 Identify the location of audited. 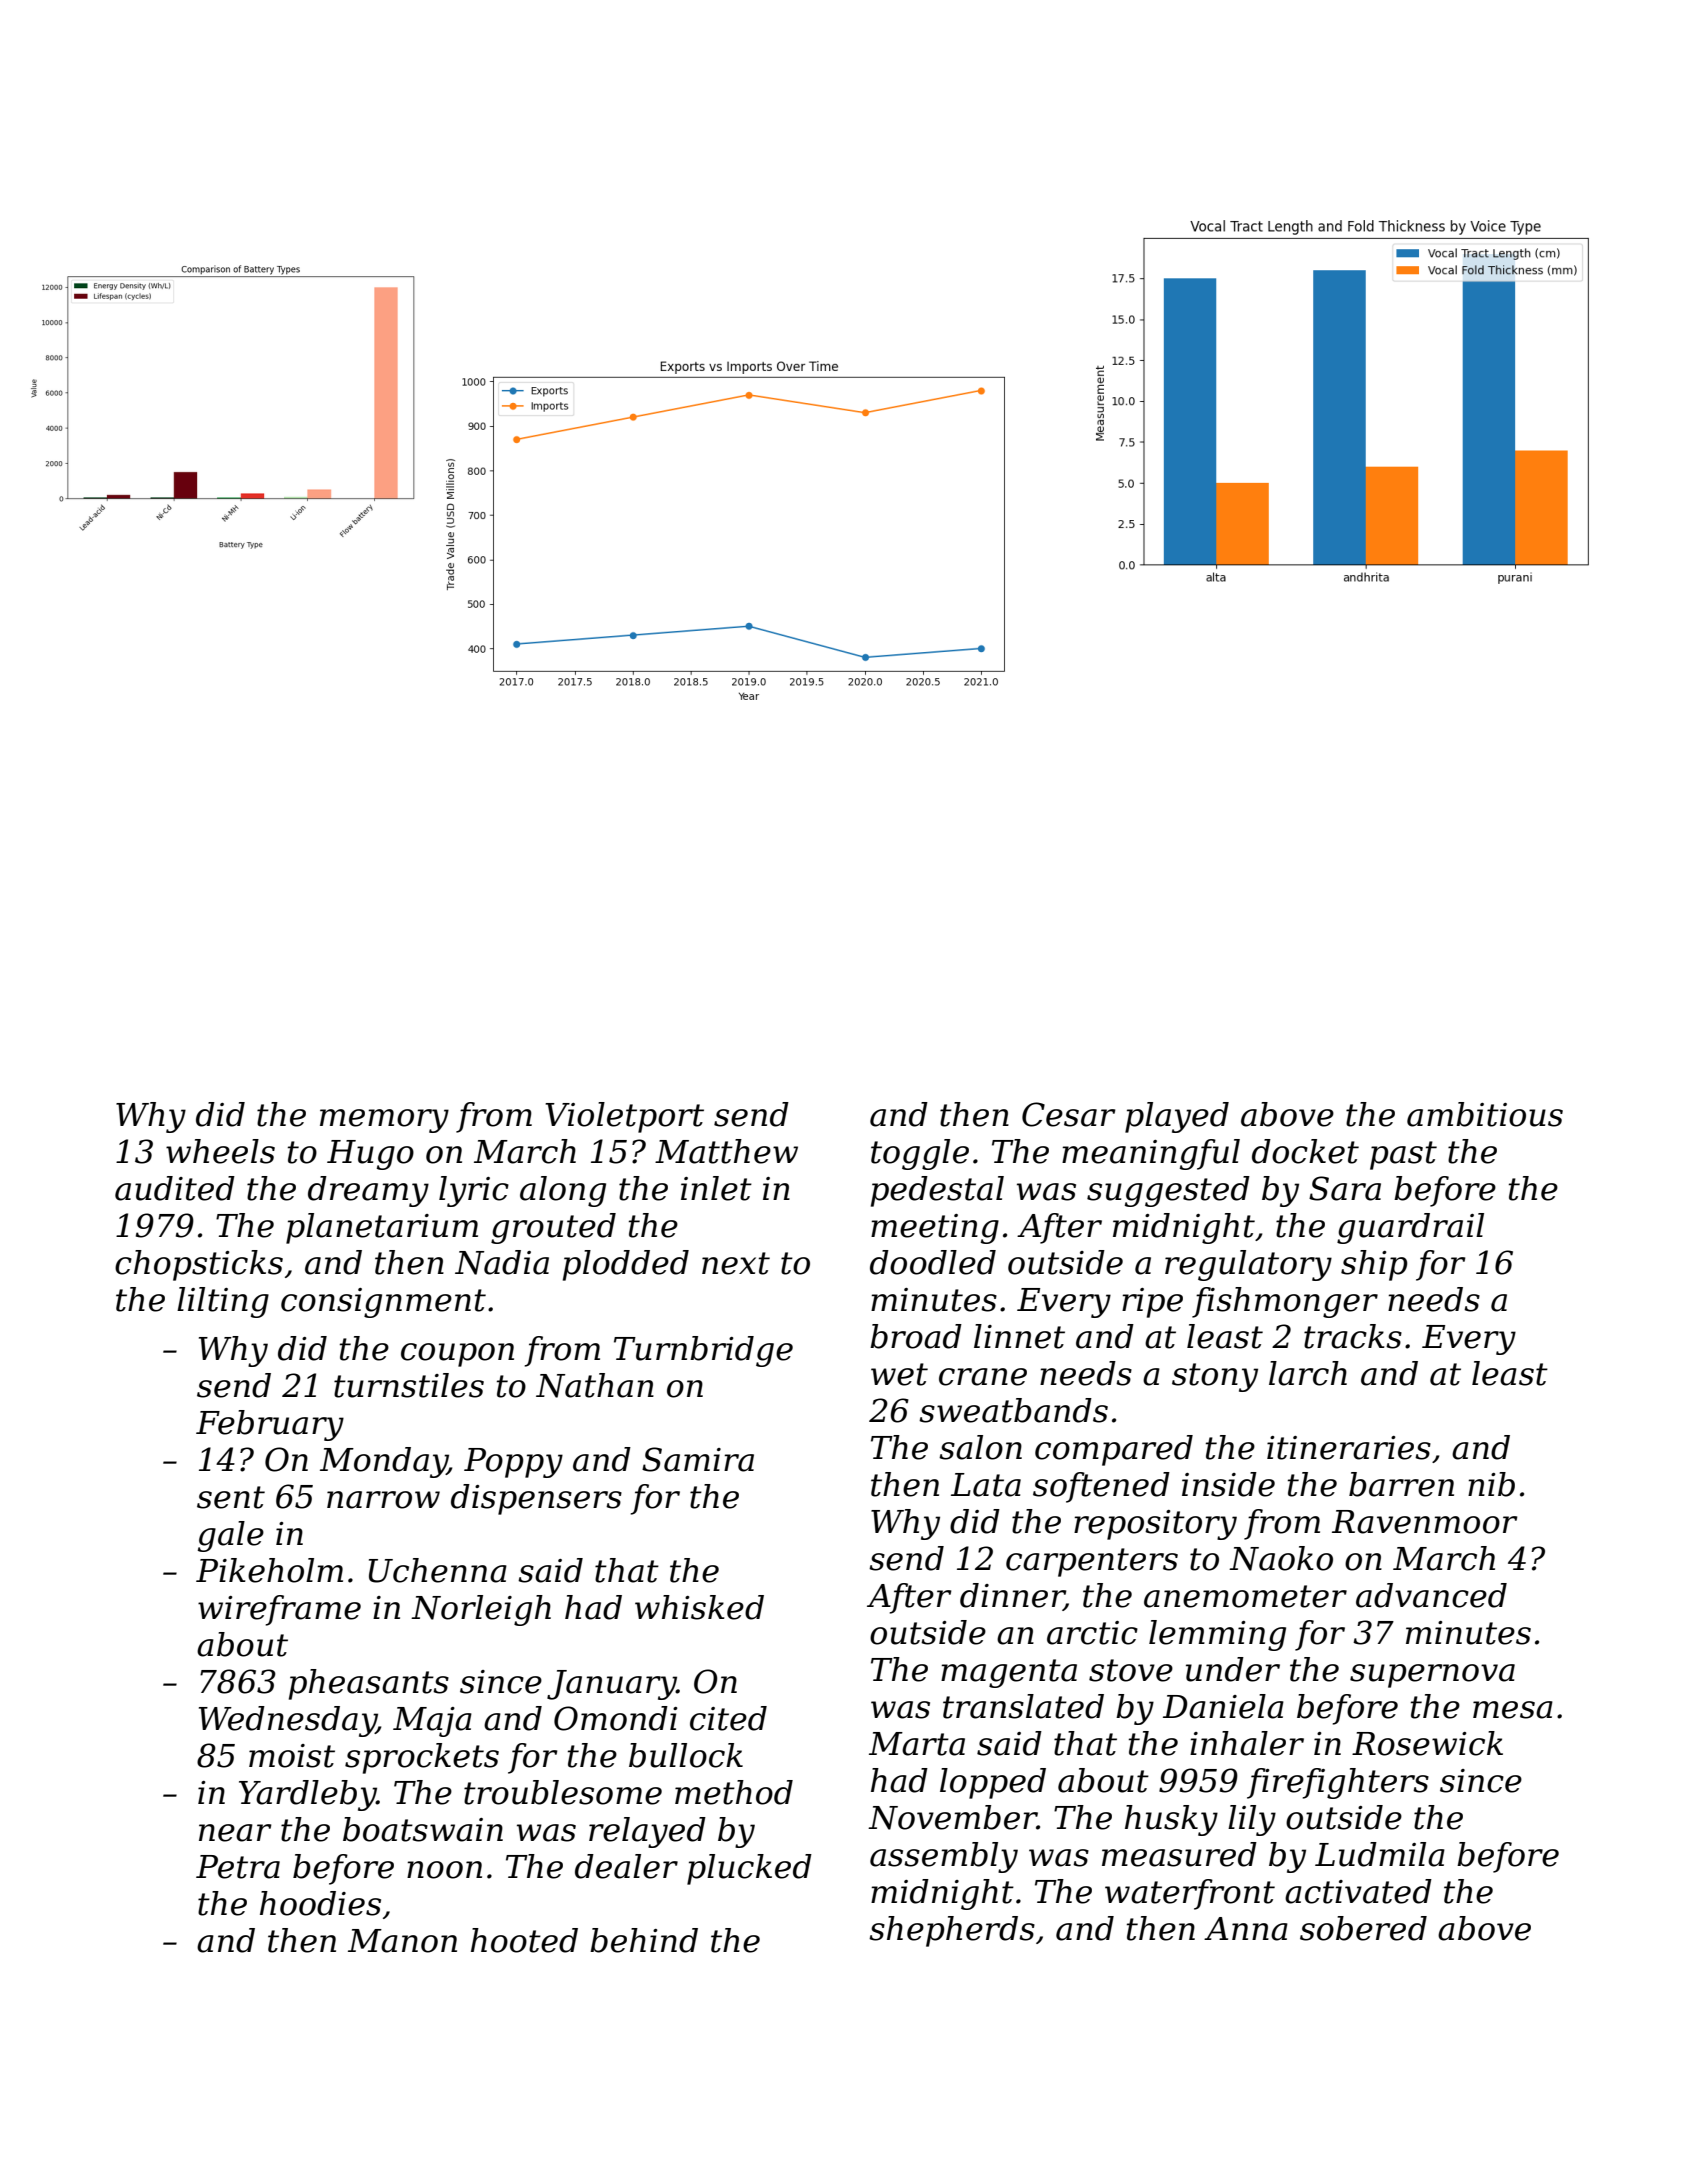
(175, 1188).
